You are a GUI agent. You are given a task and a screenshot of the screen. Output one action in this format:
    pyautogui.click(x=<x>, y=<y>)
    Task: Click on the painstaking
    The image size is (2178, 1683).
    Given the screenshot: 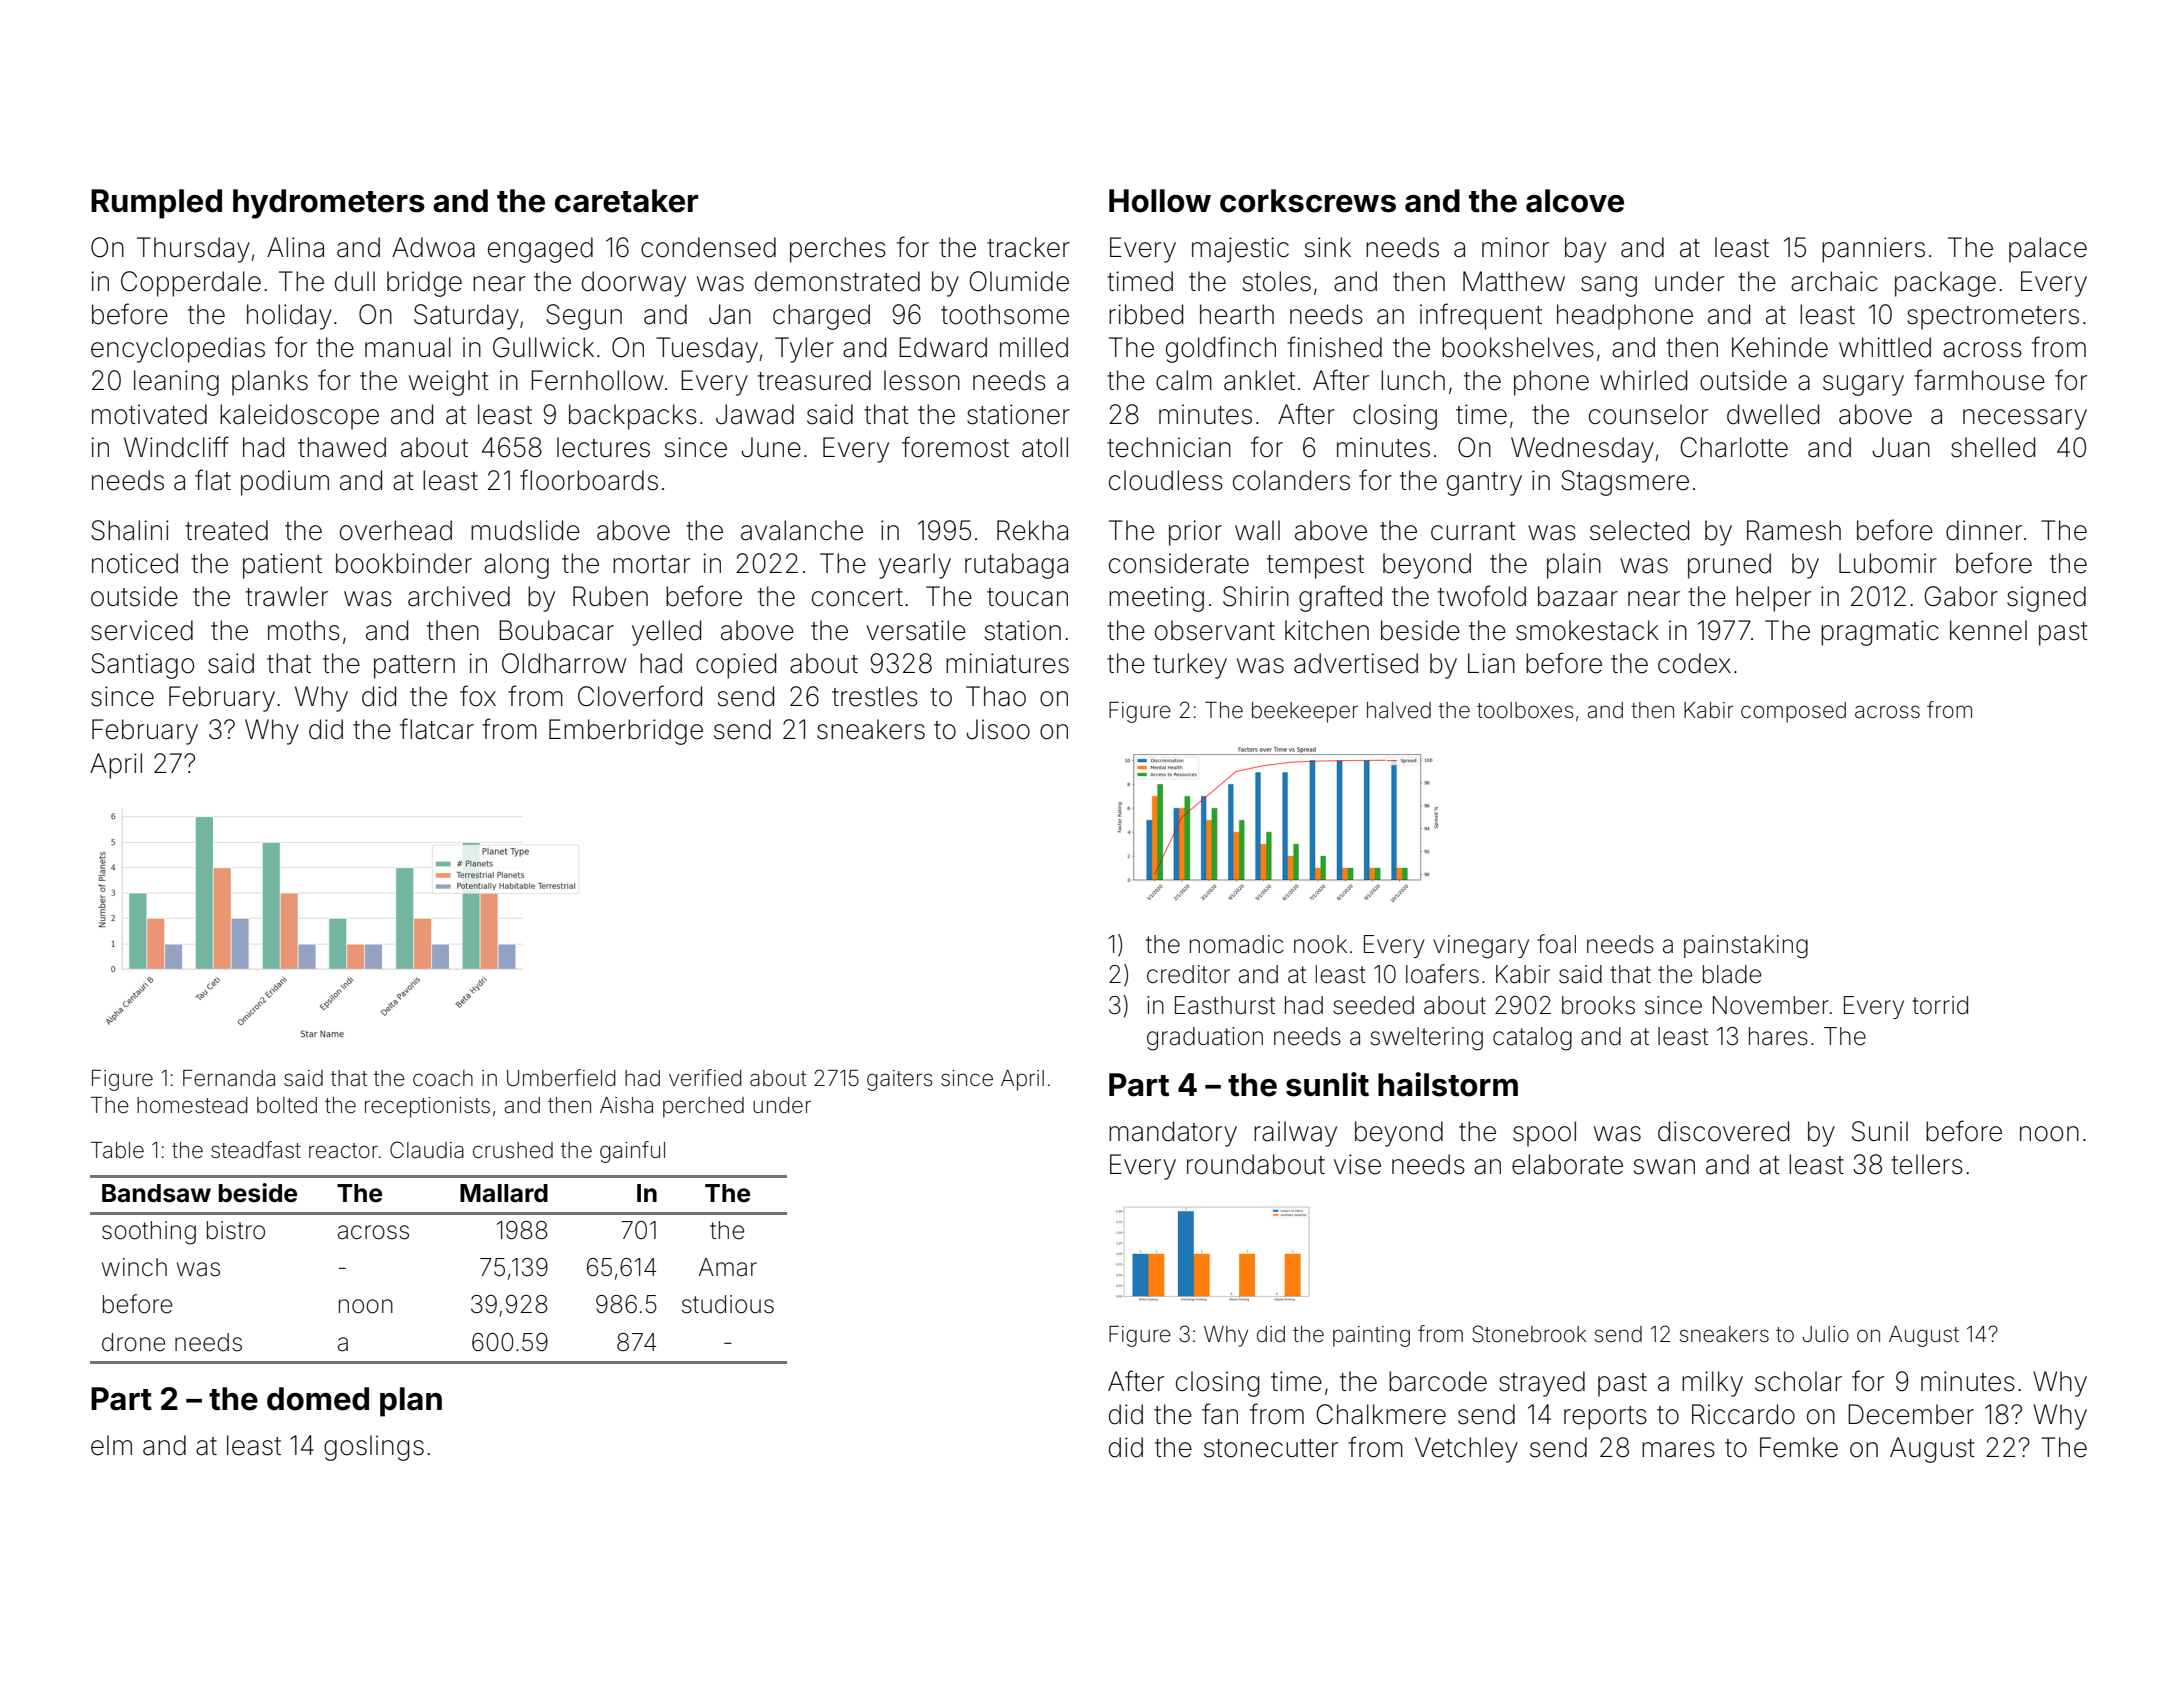 What is the action you would take?
    pyautogui.click(x=1746, y=947)
